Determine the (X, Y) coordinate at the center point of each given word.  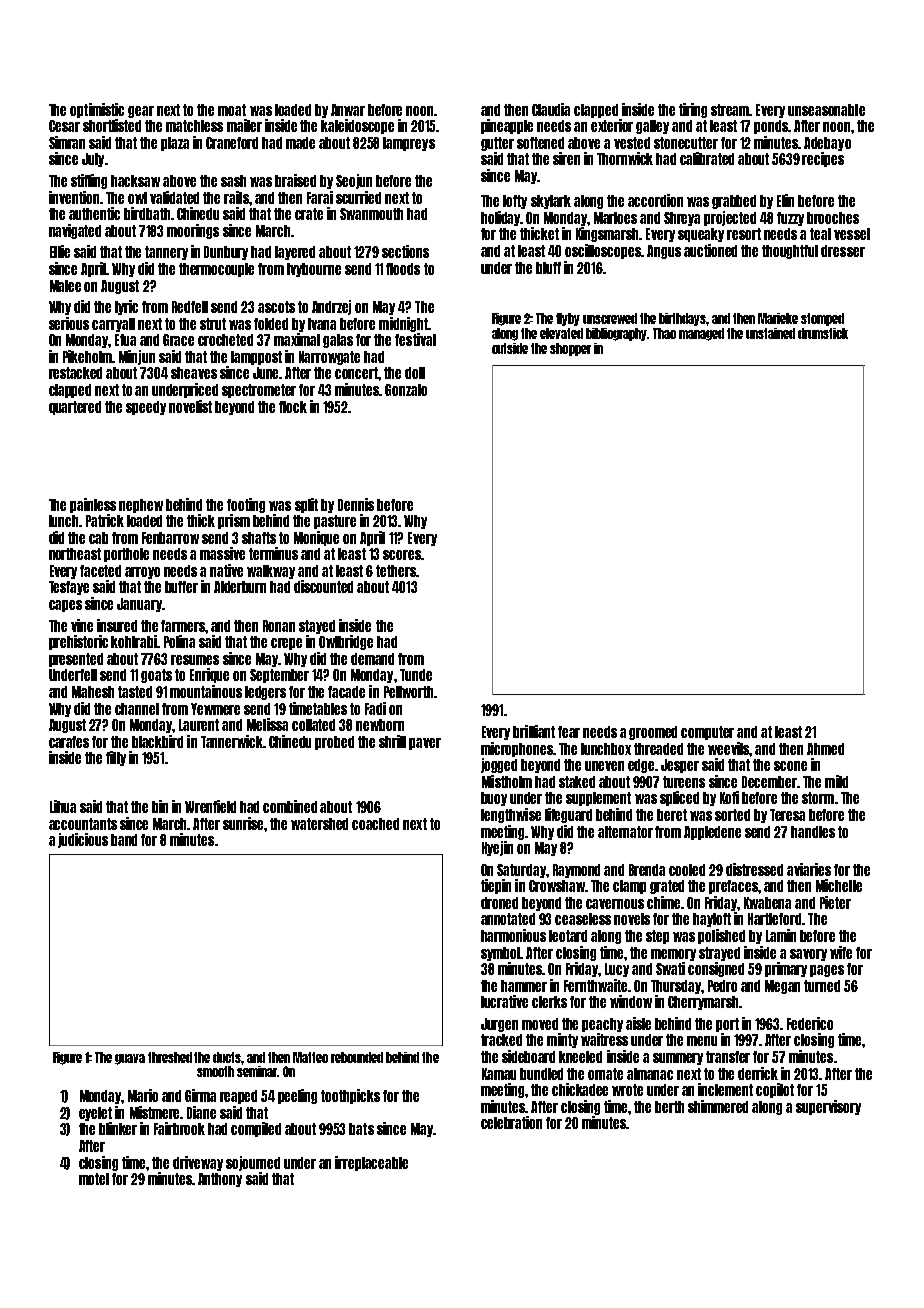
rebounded (357, 1057)
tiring (693, 110)
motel (94, 1179)
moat (232, 110)
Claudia (551, 109)
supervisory (828, 1107)
